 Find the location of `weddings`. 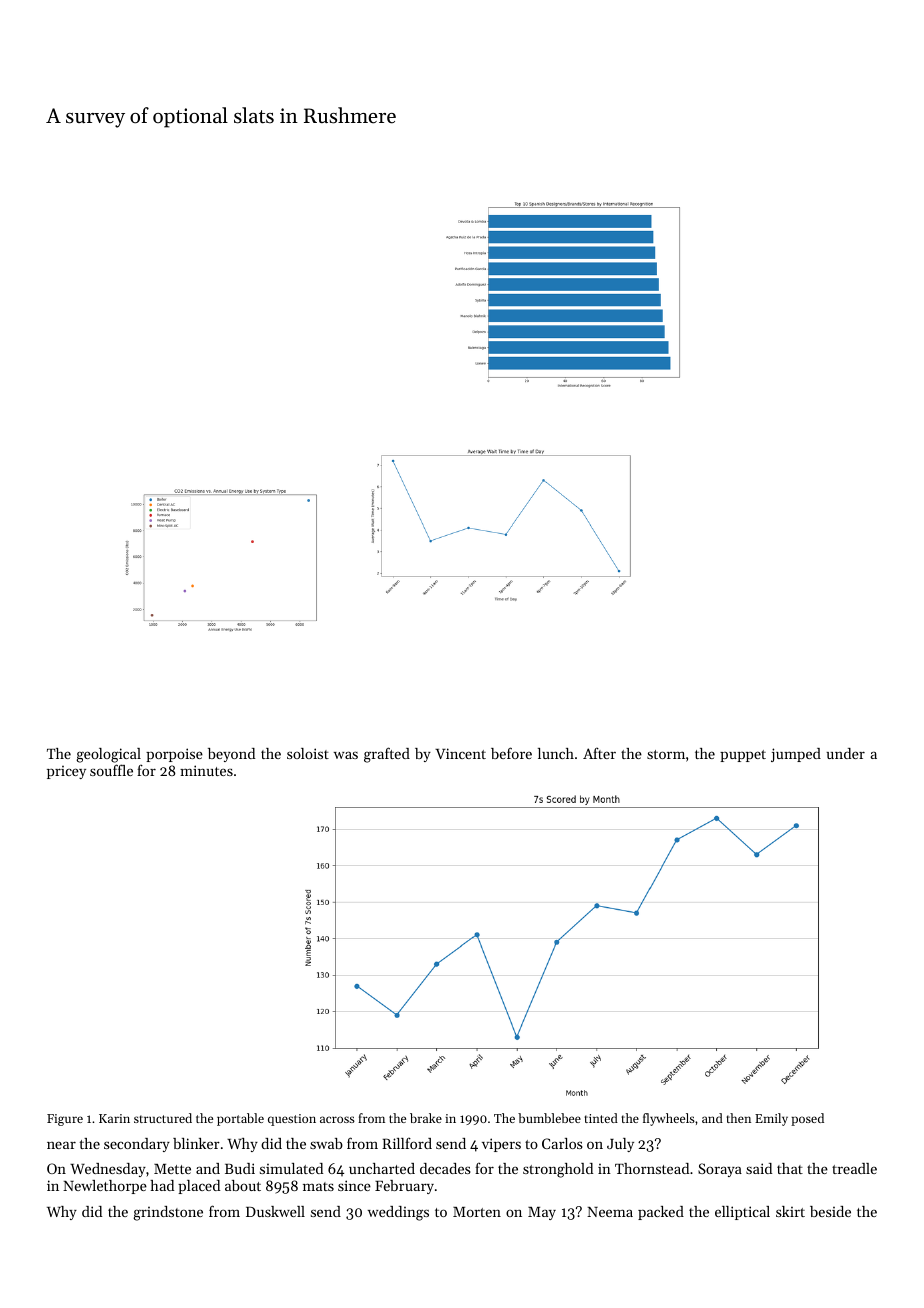

weddings is located at coordinates (398, 1213).
